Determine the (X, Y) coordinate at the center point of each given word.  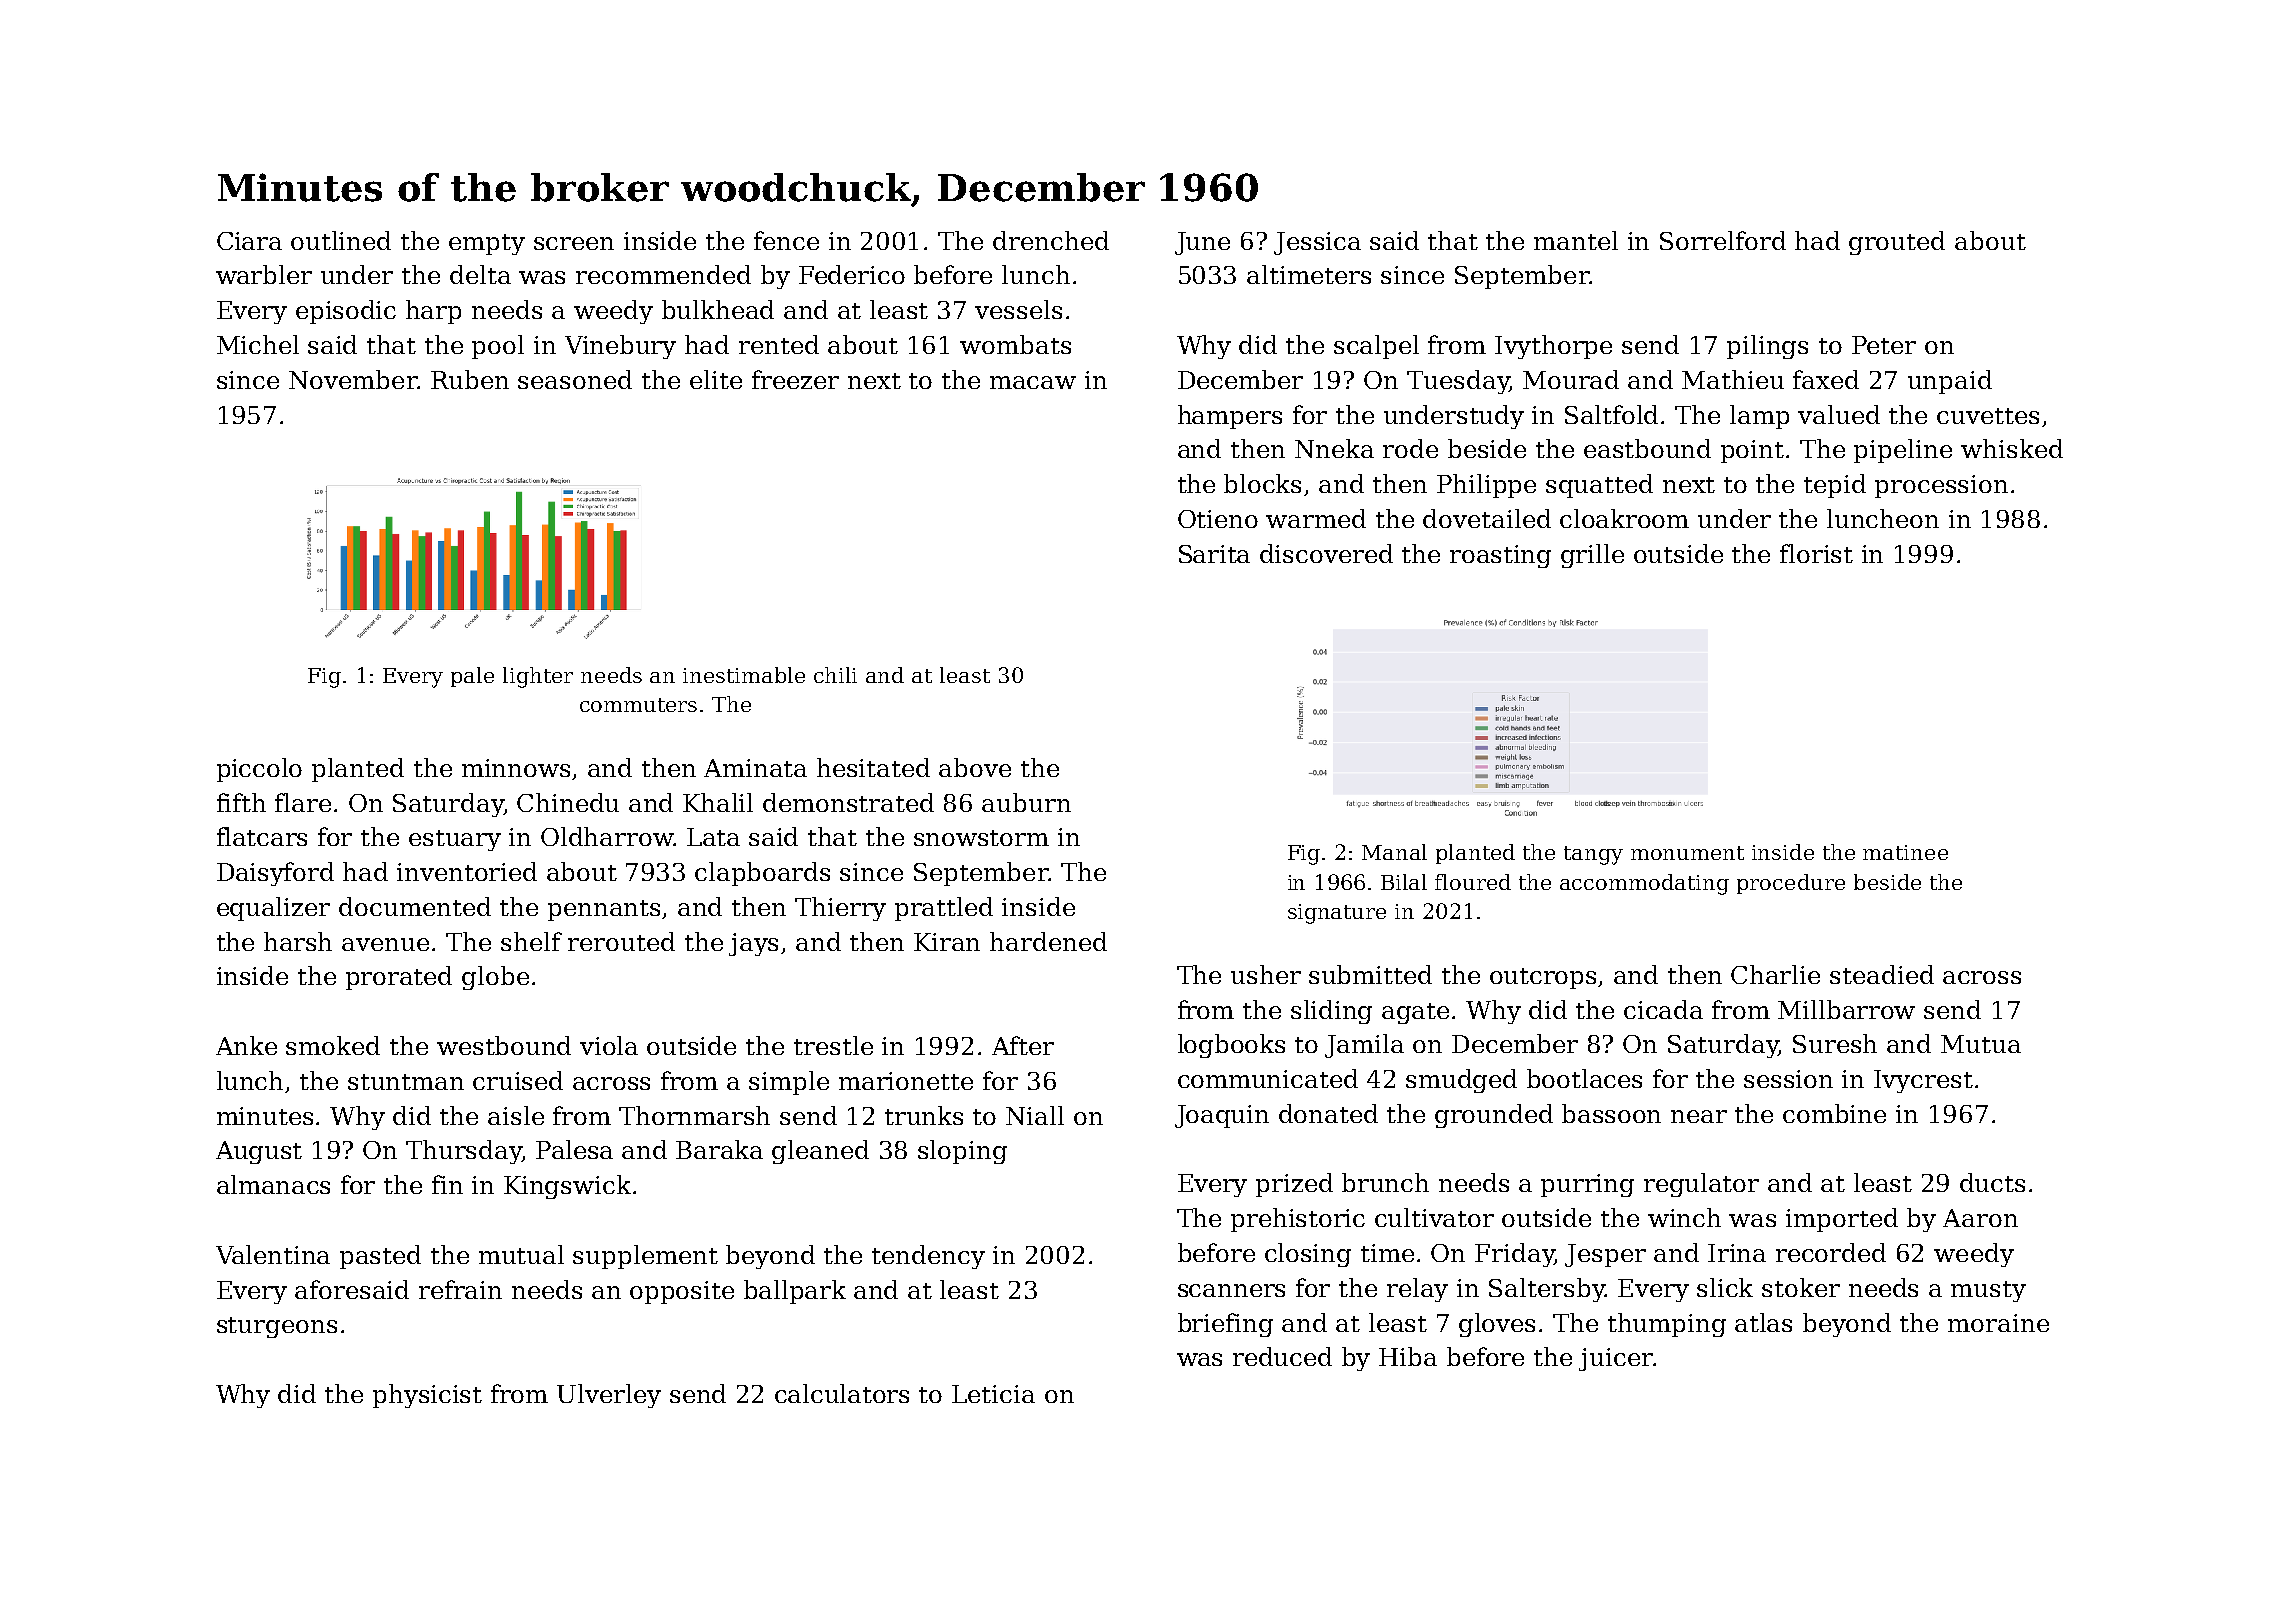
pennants (604, 910)
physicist (427, 1396)
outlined (341, 240)
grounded (1494, 1116)
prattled (944, 909)
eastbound (1647, 448)
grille (1592, 556)
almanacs (273, 1184)
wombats (1015, 344)
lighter (538, 677)
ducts (1992, 1182)
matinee (1905, 852)
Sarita (1214, 554)
